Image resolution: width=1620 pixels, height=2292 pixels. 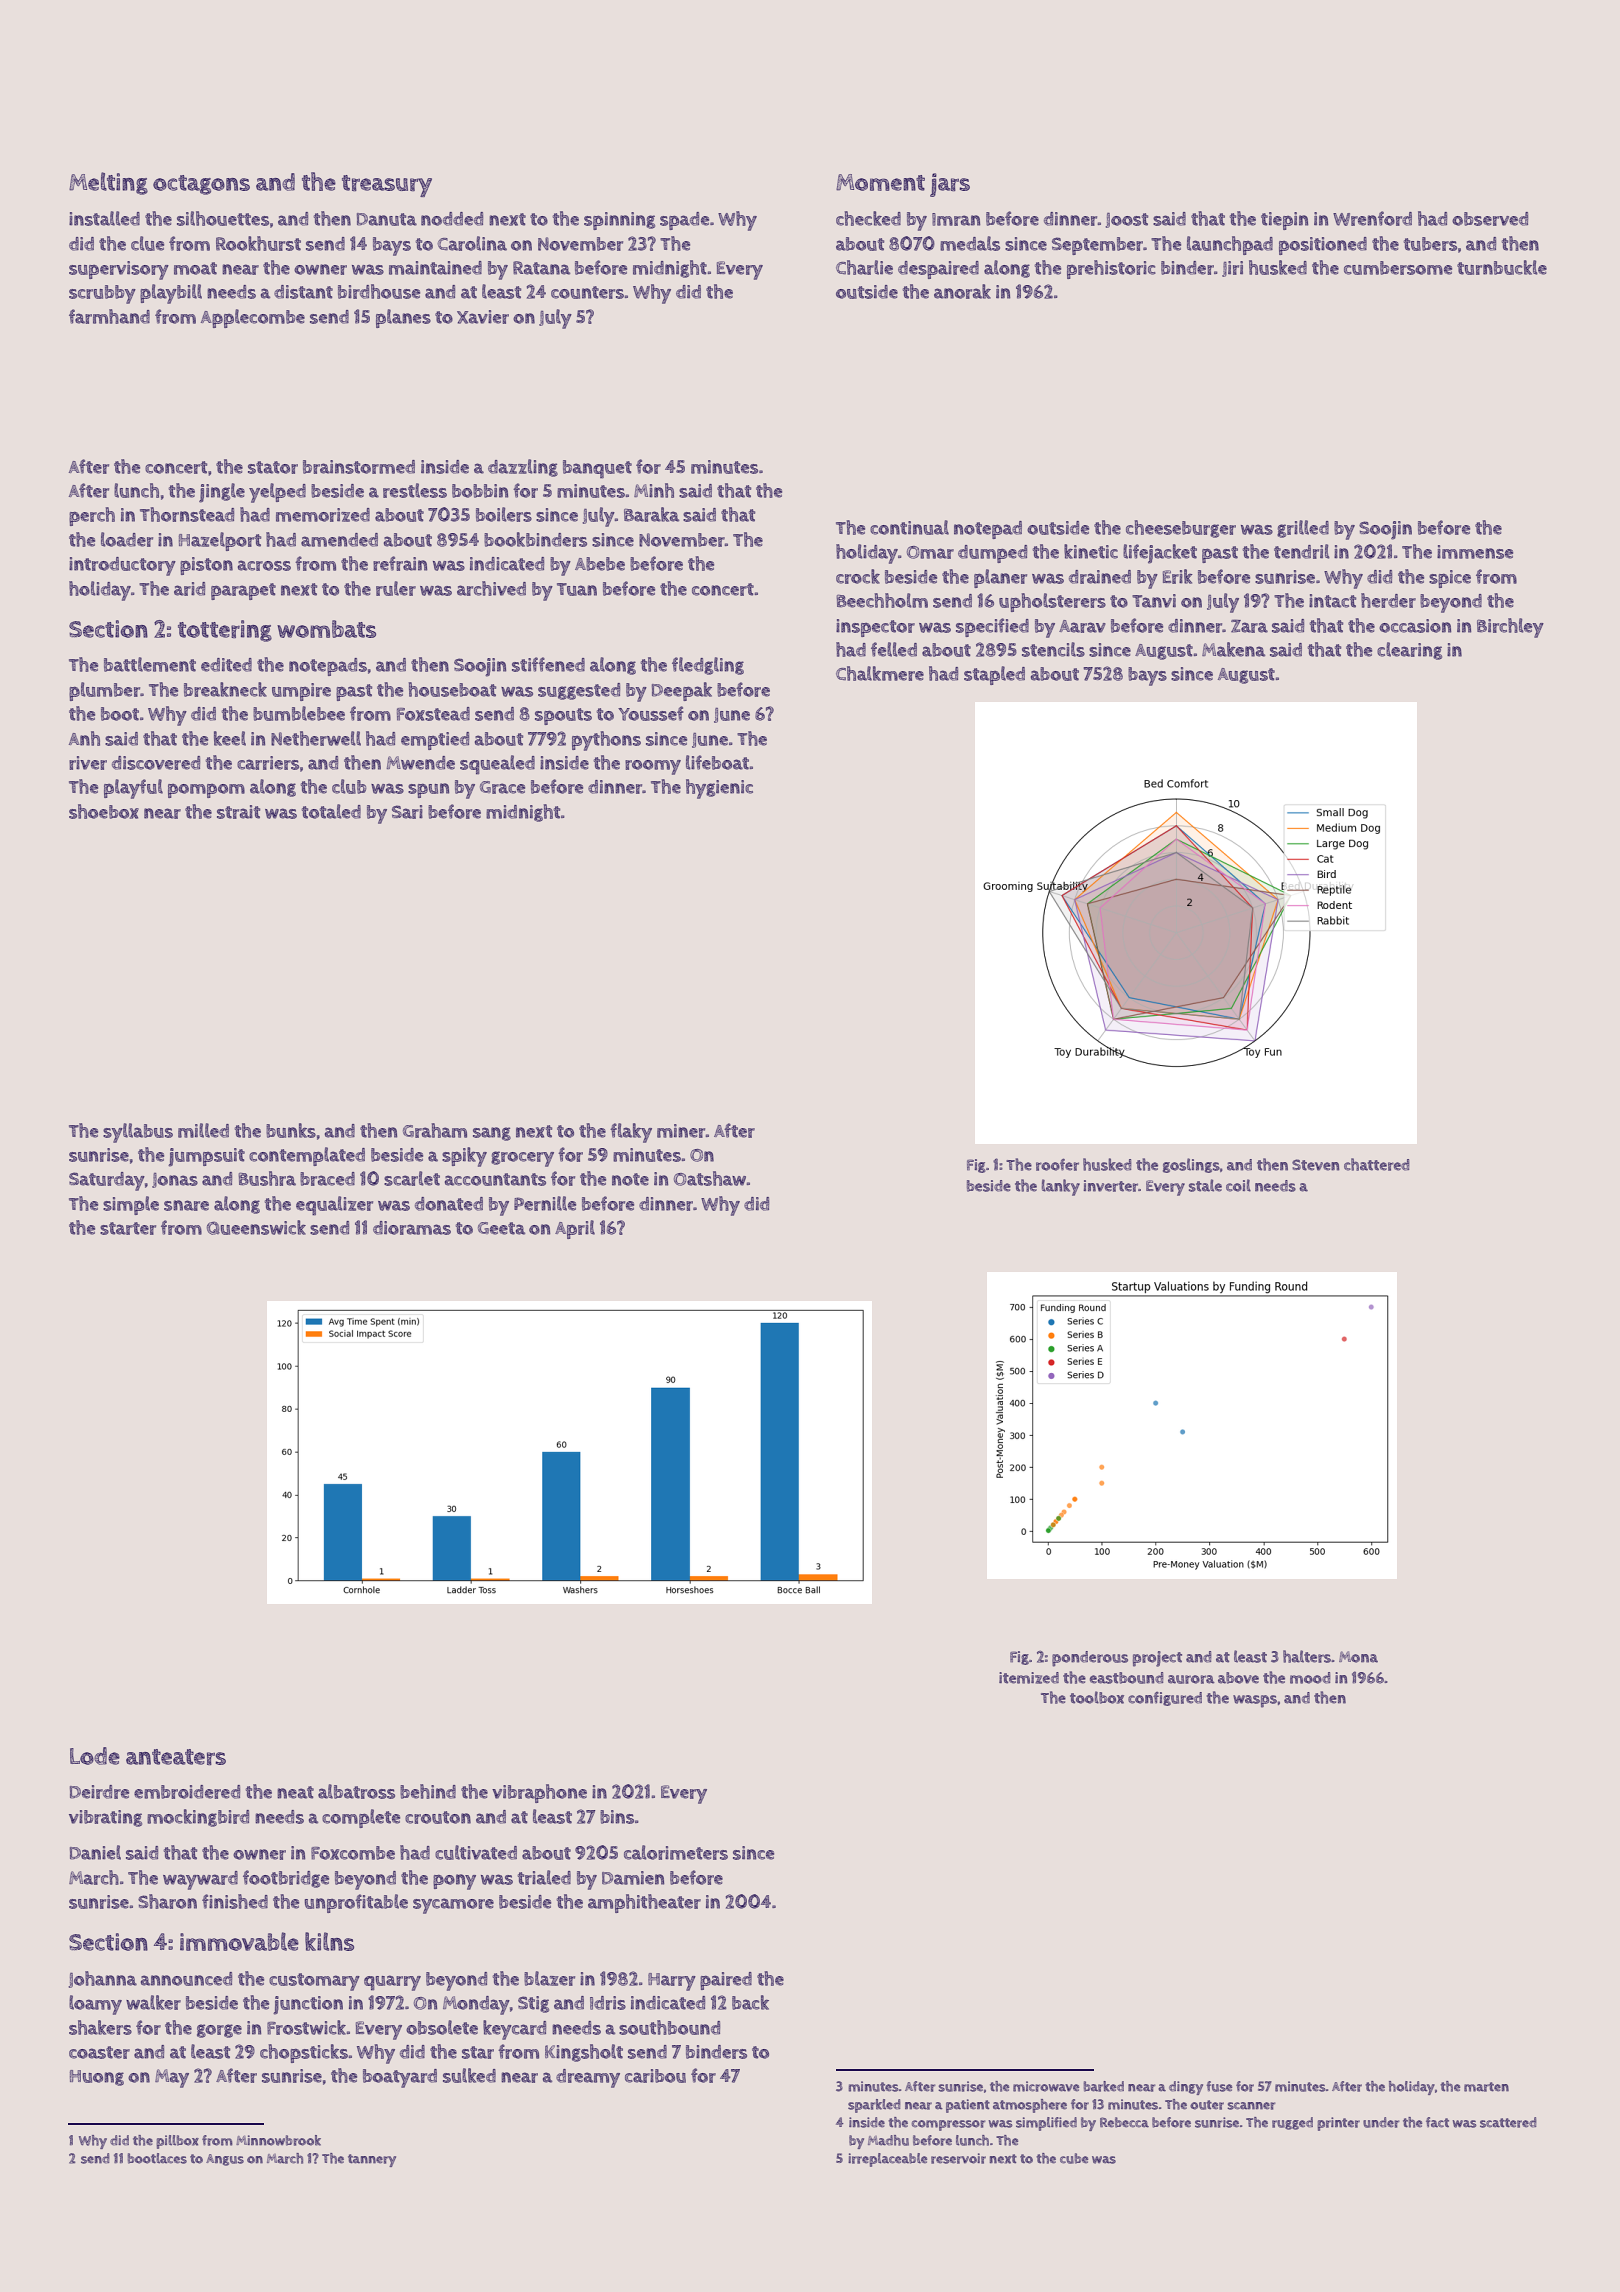 I want to click on Mona, so click(x=1358, y=1657).
